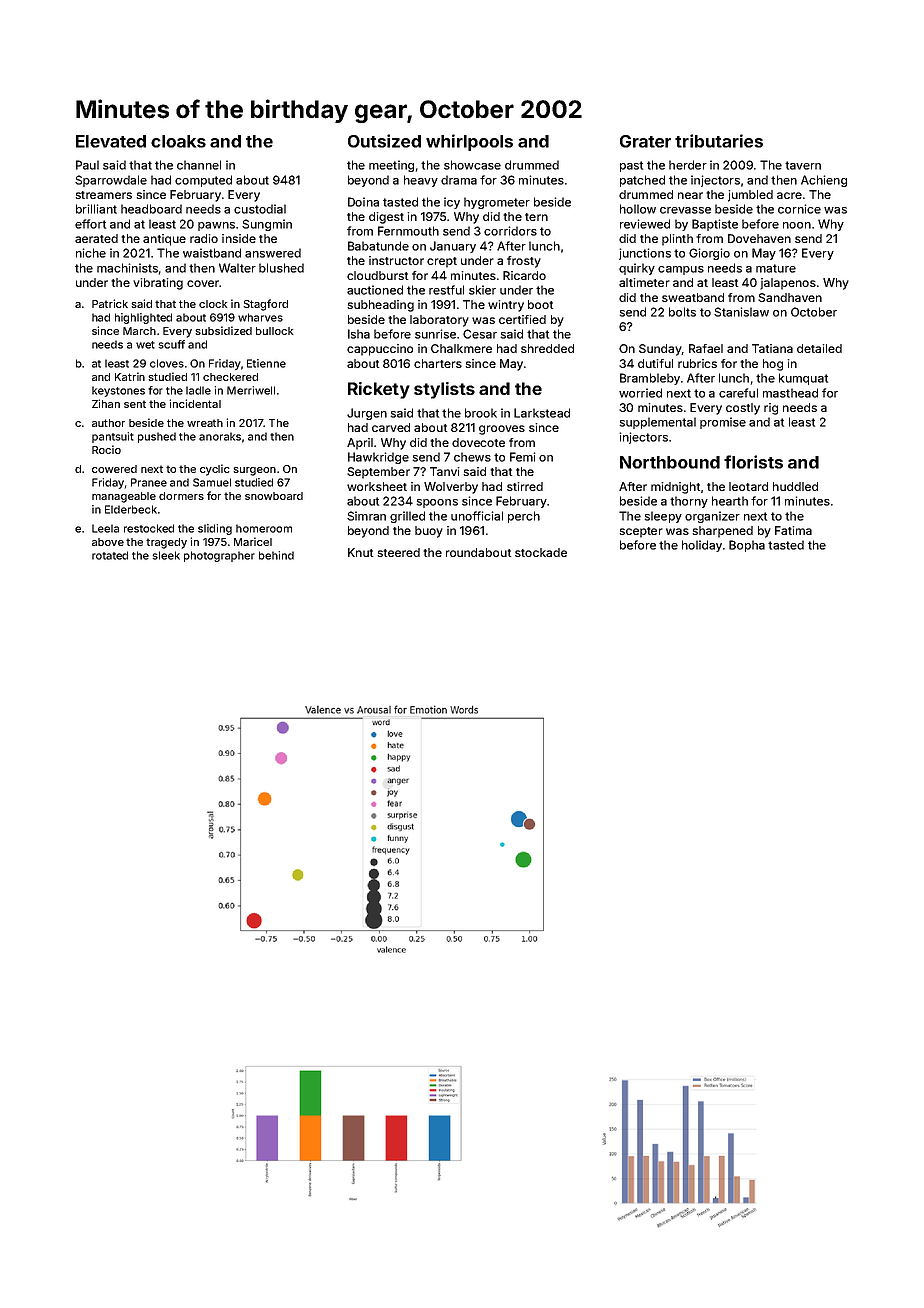 Image resolution: width=924 pixels, height=1308 pixels. Describe the element at coordinates (776, 268) in the screenshot. I see `mature` at that location.
